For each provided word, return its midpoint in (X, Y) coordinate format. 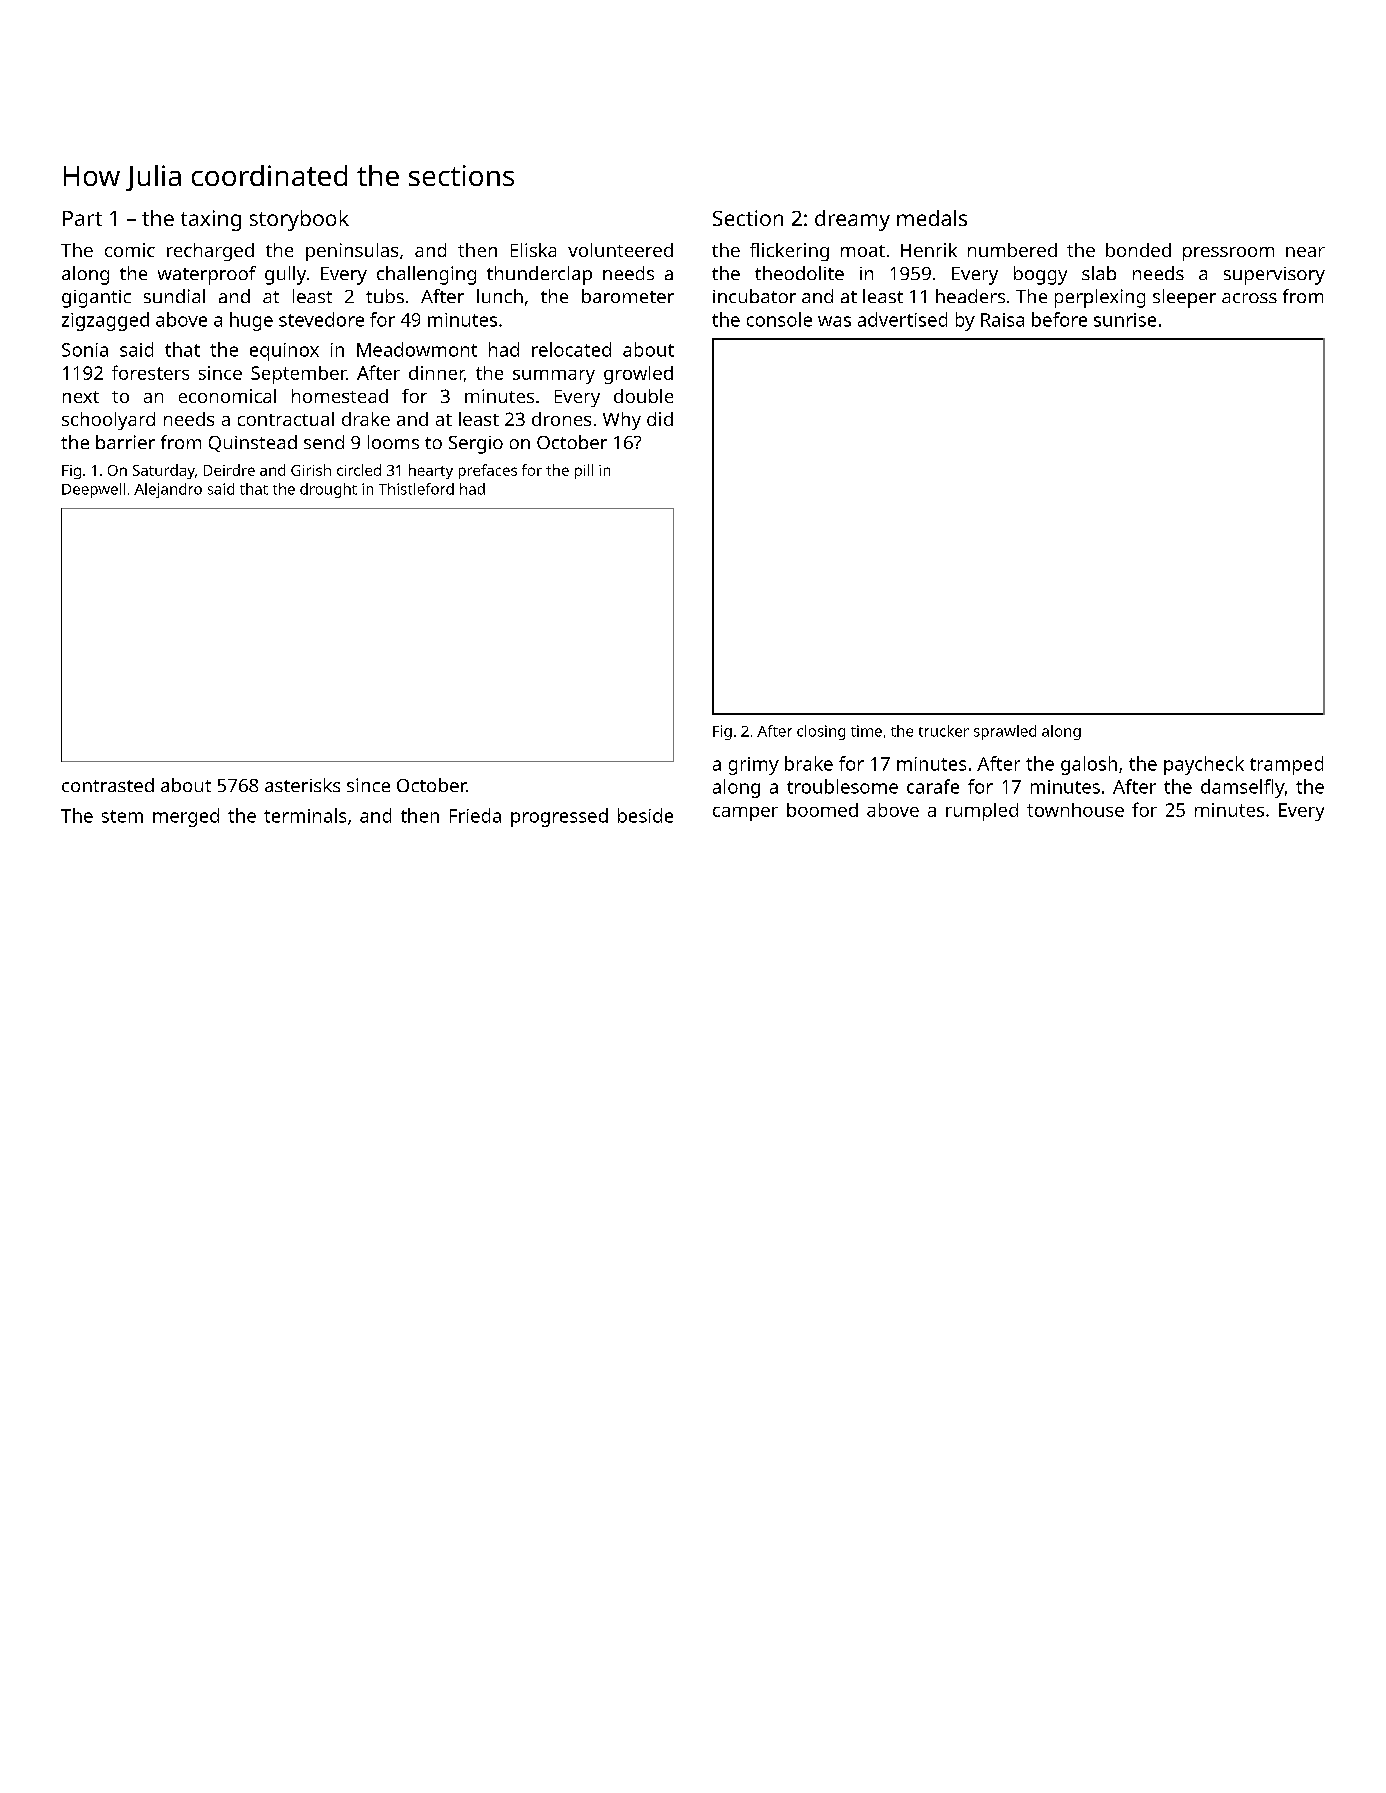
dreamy (852, 220)
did (660, 419)
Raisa (1002, 320)
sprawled (1005, 732)
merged (186, 817)
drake (366, 419)
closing (821, 732)
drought (328, 490)
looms (393, 442)
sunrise (1125, 320)
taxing (211, 220)
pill (584, 471)
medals (932, 218)
